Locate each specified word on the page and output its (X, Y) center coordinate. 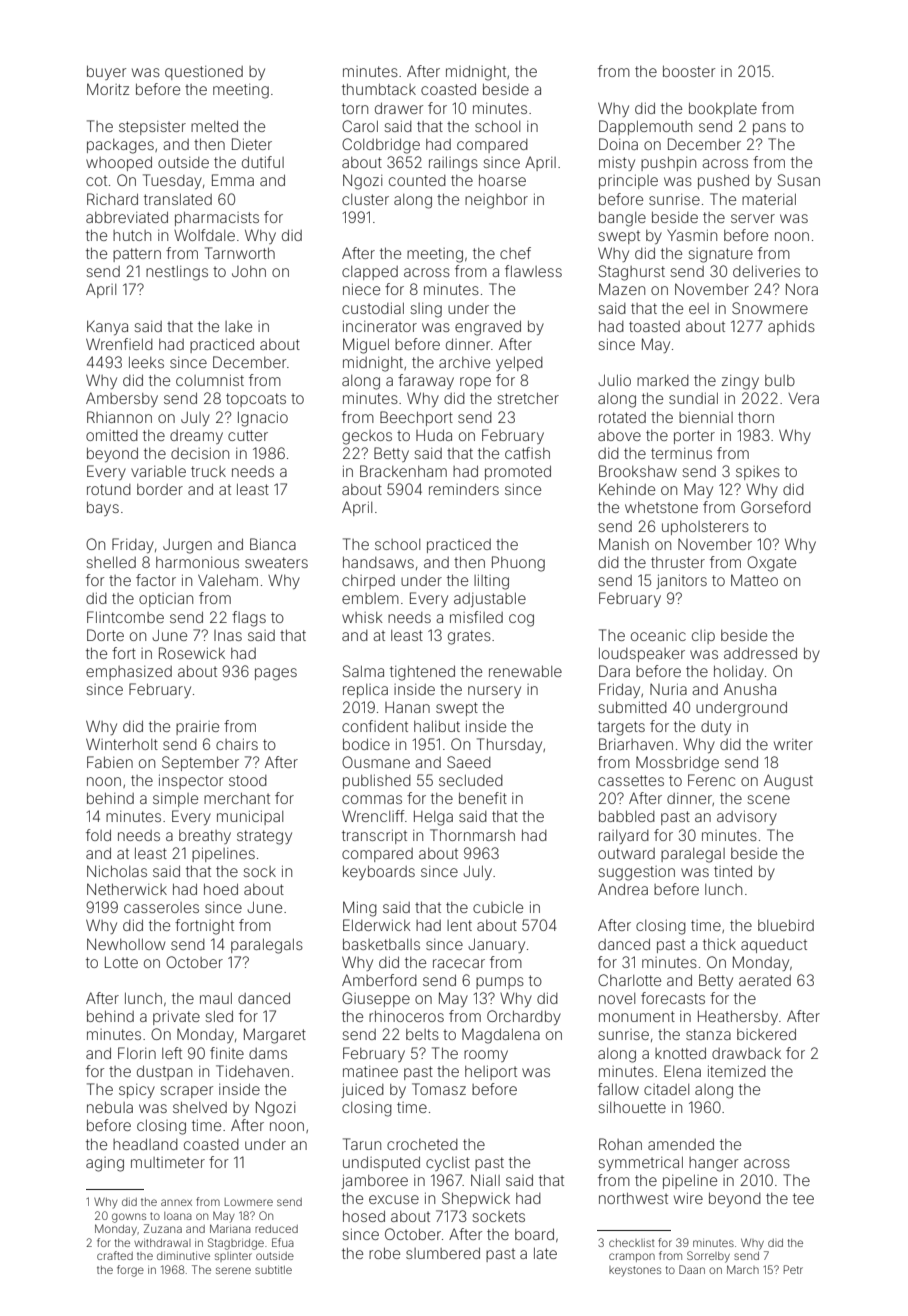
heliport (491, 1072)
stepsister (152, 128)
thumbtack (379, 89)
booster (689, 71)
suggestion (636, 873)
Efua (283, 1242)
